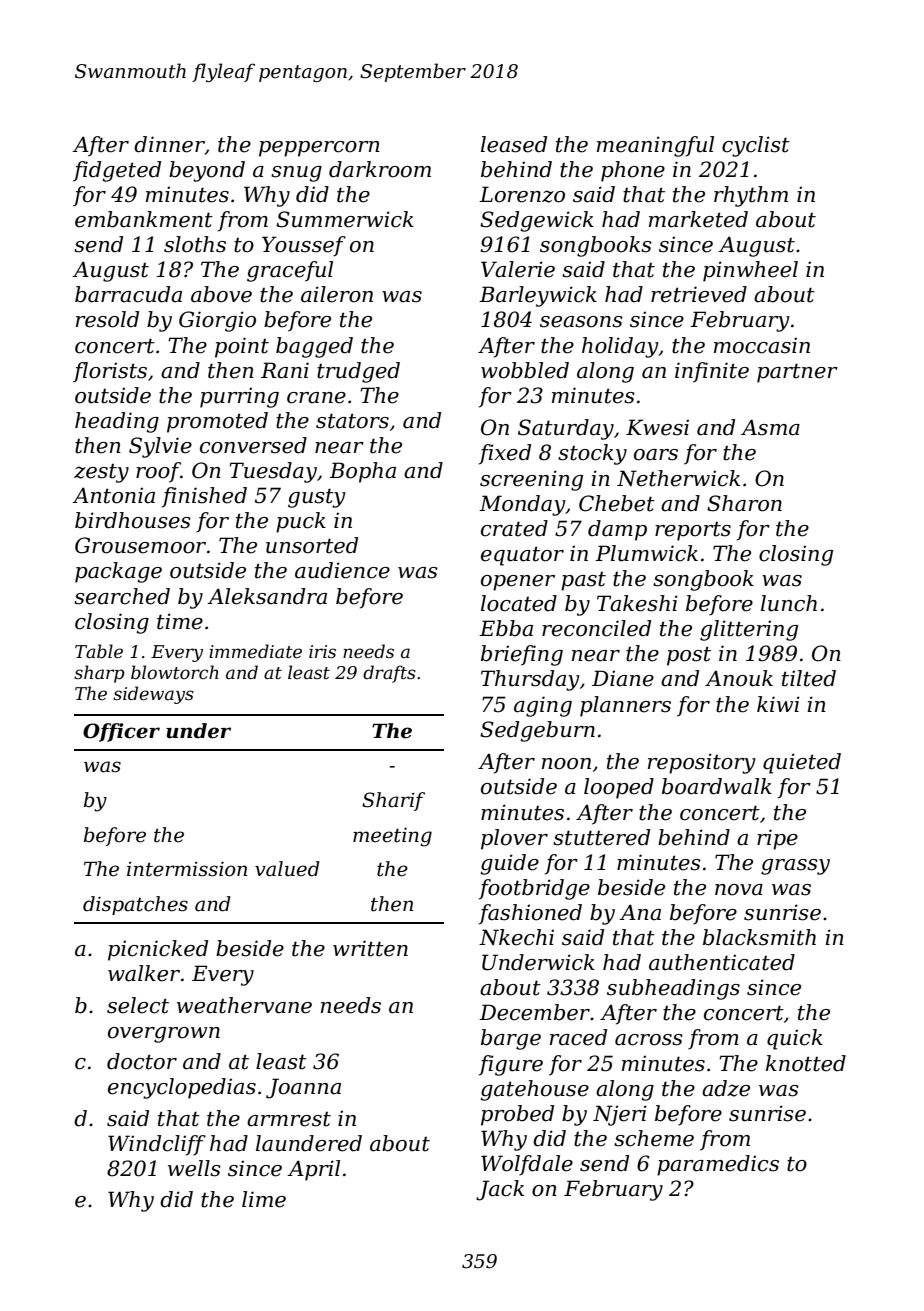 Image resolution: width=924 pixels, height=1311 pixels. Describe the element at coordinates (101, 473) in the image. I see `zesty` at that location.
